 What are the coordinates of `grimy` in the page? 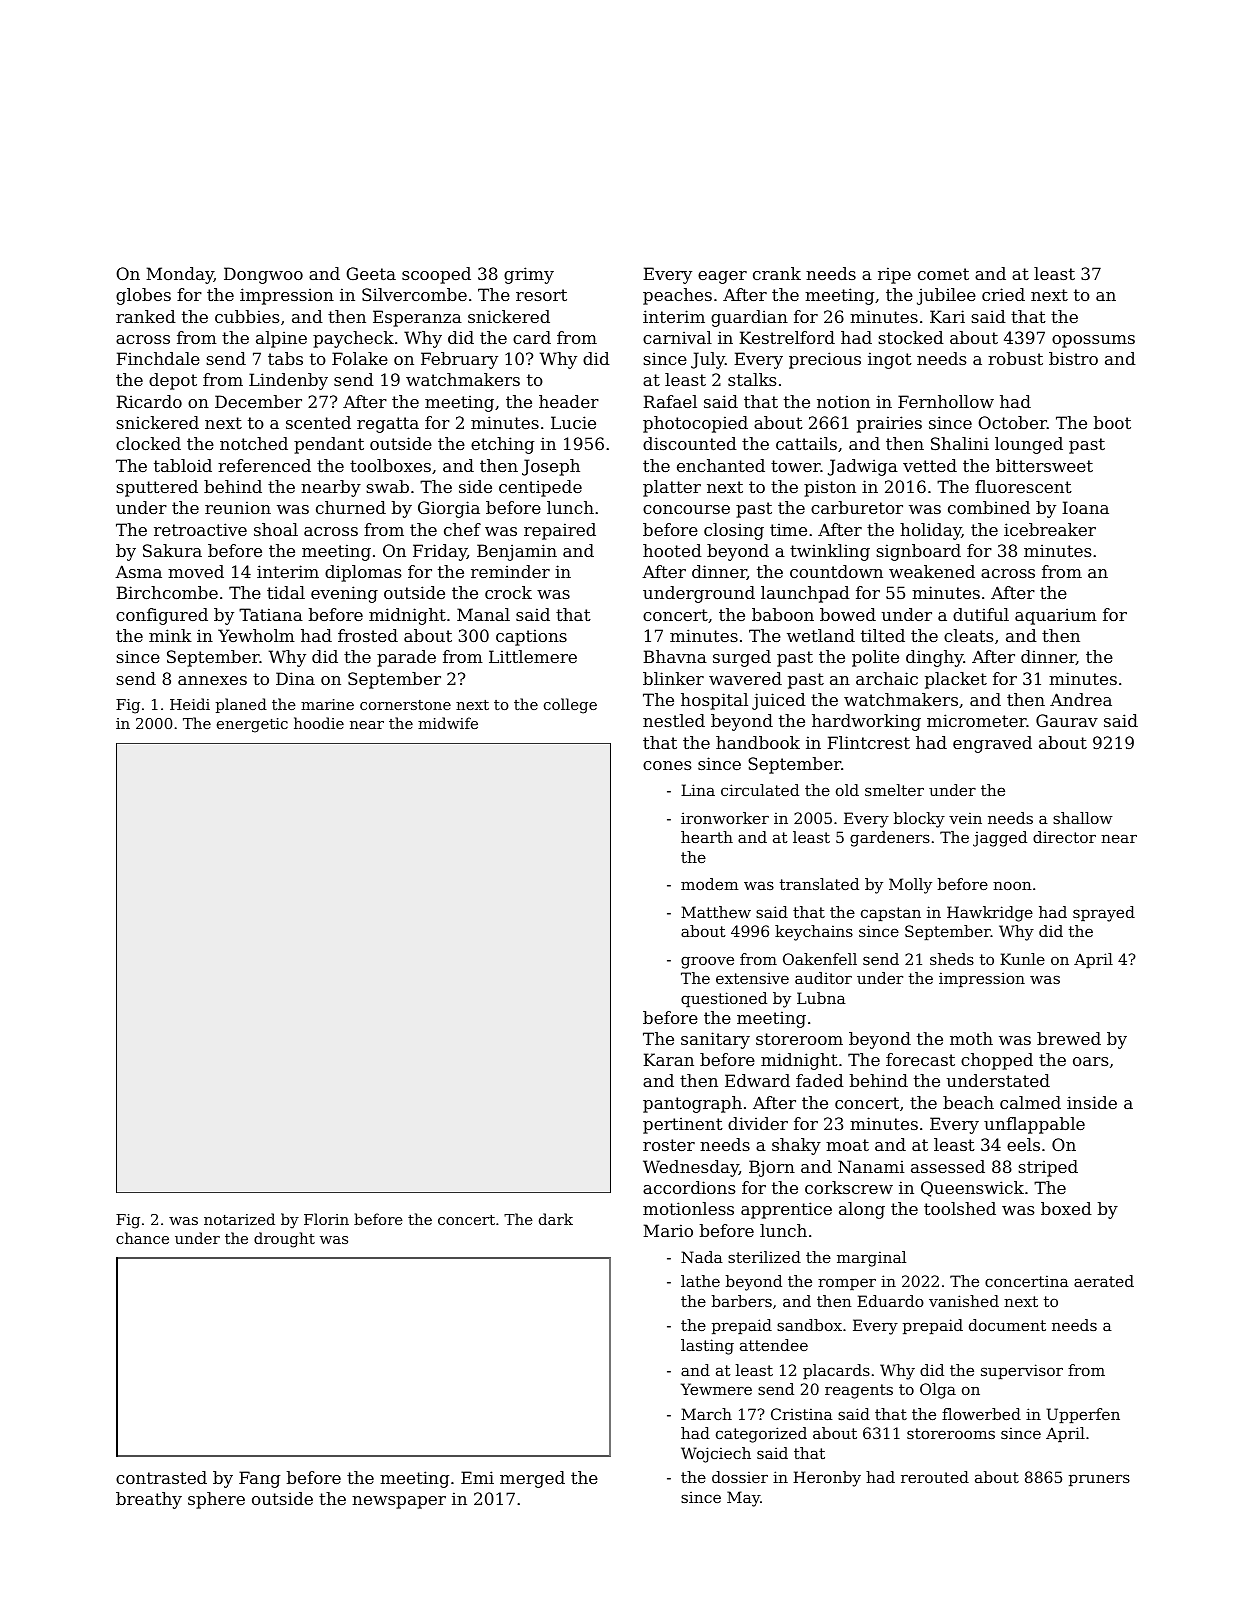 It's located at (529, 275).
